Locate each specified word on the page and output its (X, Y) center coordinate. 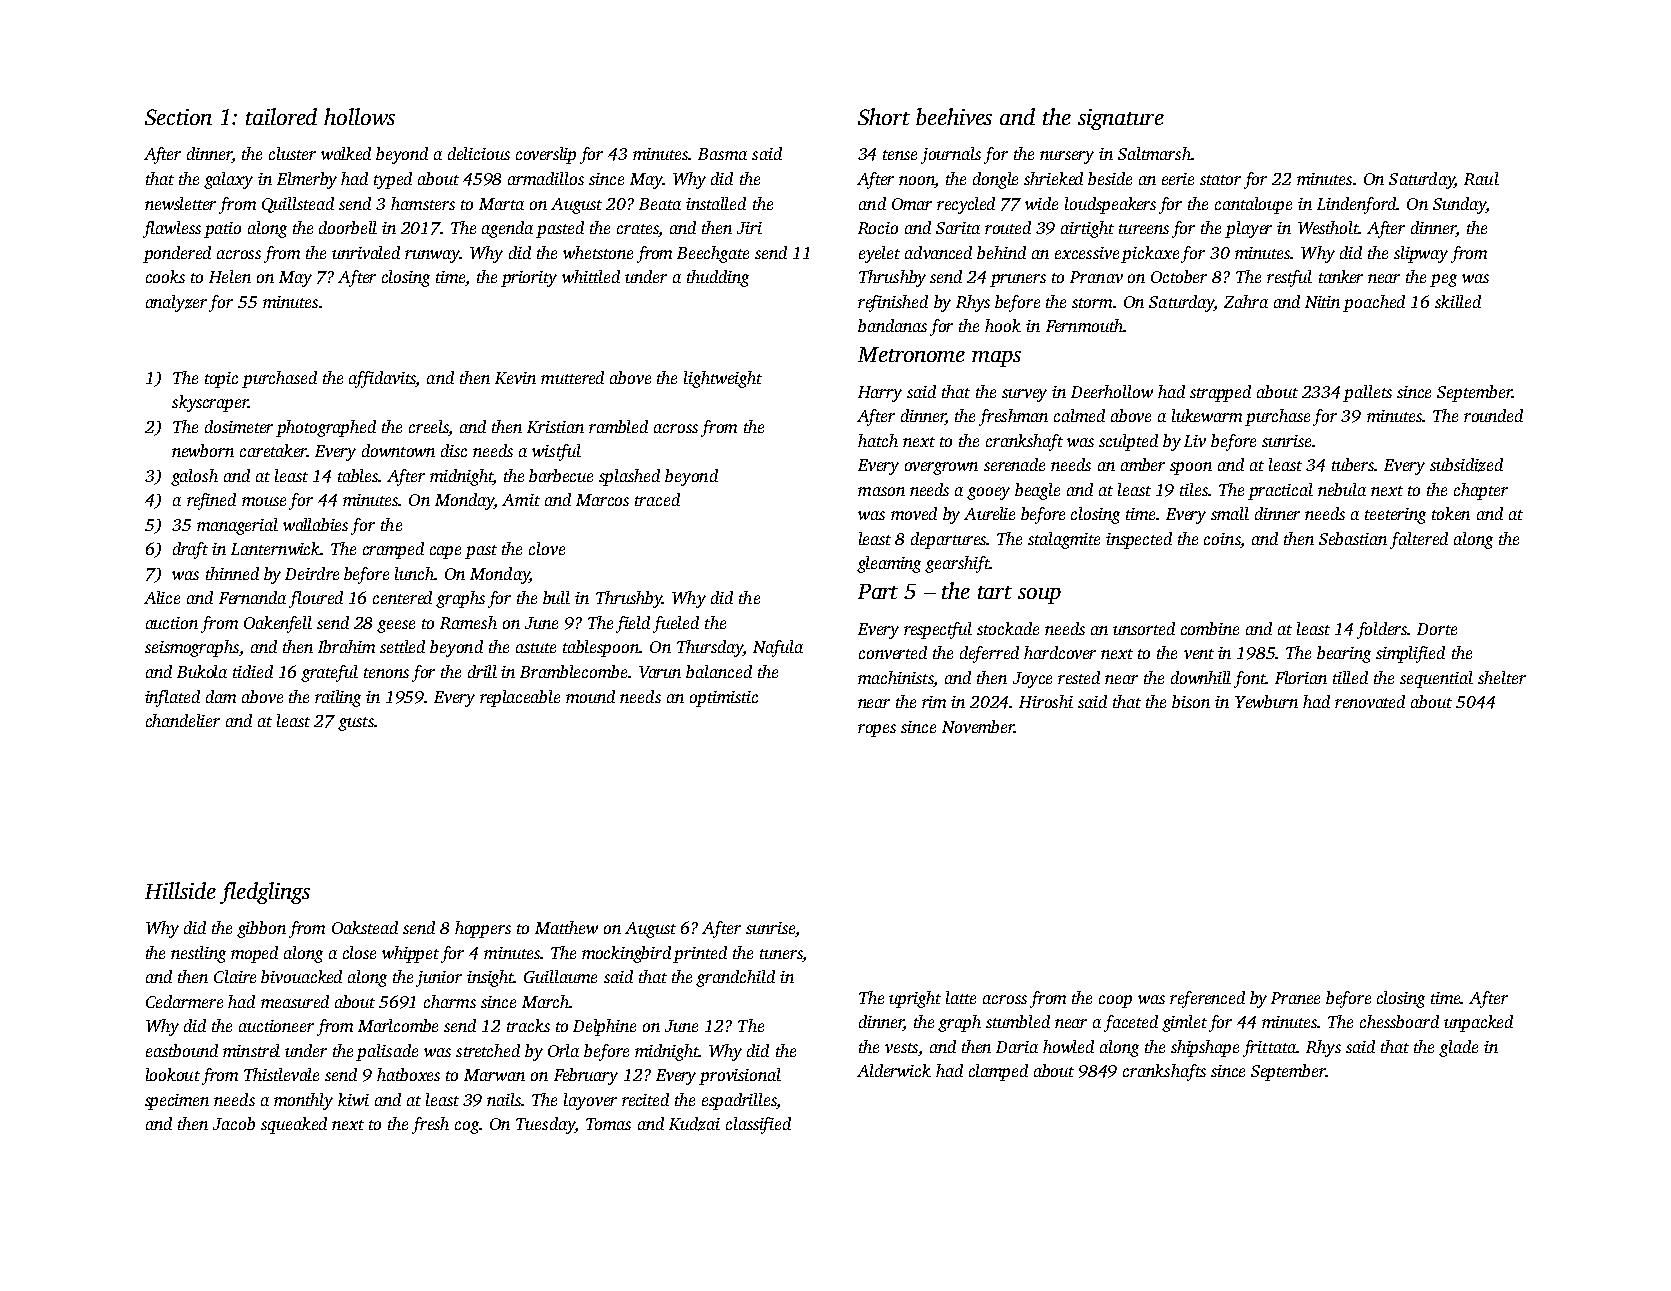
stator (1220, 180)
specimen (177, 1102)
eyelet (879, 254)
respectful (938, 630)
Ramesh (468, 622)
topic (221, 380)
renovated (1370, 701)
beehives (954, 116)
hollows (359, 116)
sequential (1436, 679)
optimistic (724, 699)
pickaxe (1150, 254)
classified (758, 1125)
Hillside (180, 890)
